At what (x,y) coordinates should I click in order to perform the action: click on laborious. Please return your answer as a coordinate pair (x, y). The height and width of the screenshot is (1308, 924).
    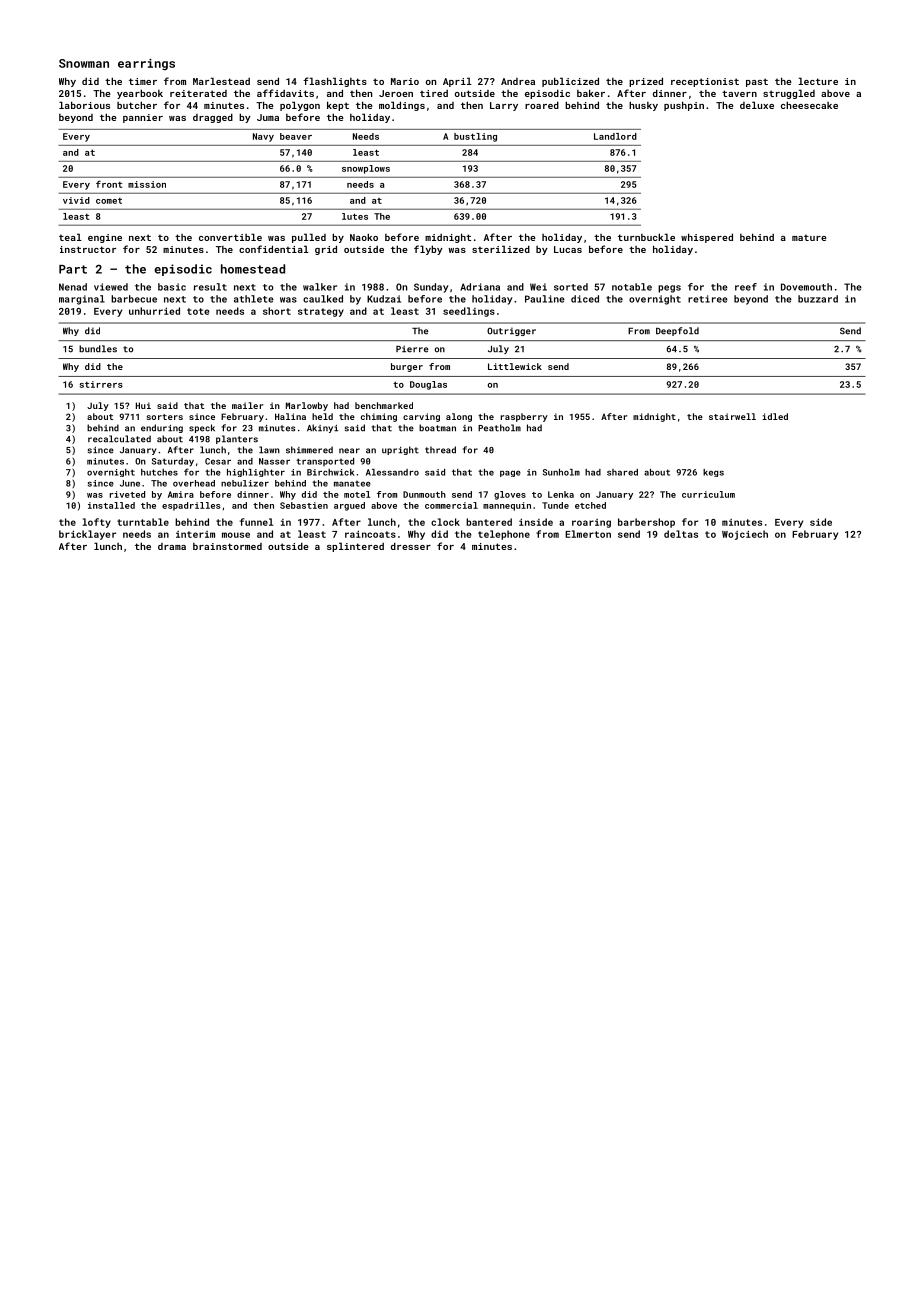
    Looking at the image, I should click on (84, 105).
